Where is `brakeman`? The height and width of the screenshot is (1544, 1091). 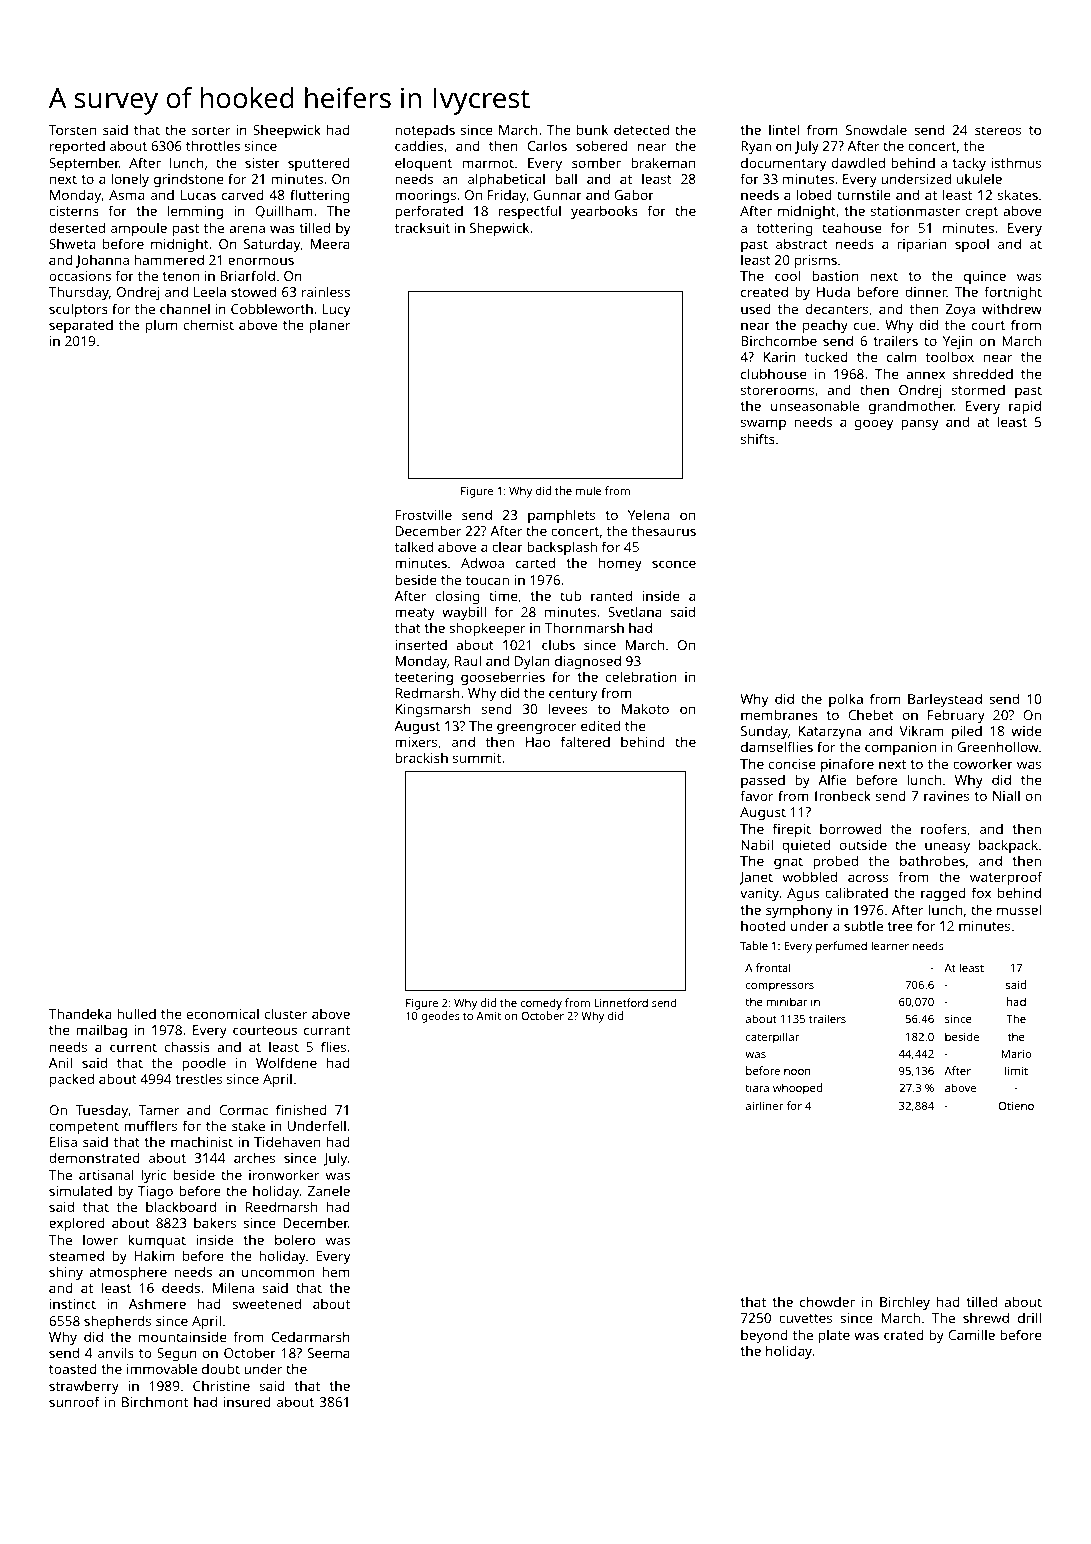 brakeman is located at coordinates (663, 162).
